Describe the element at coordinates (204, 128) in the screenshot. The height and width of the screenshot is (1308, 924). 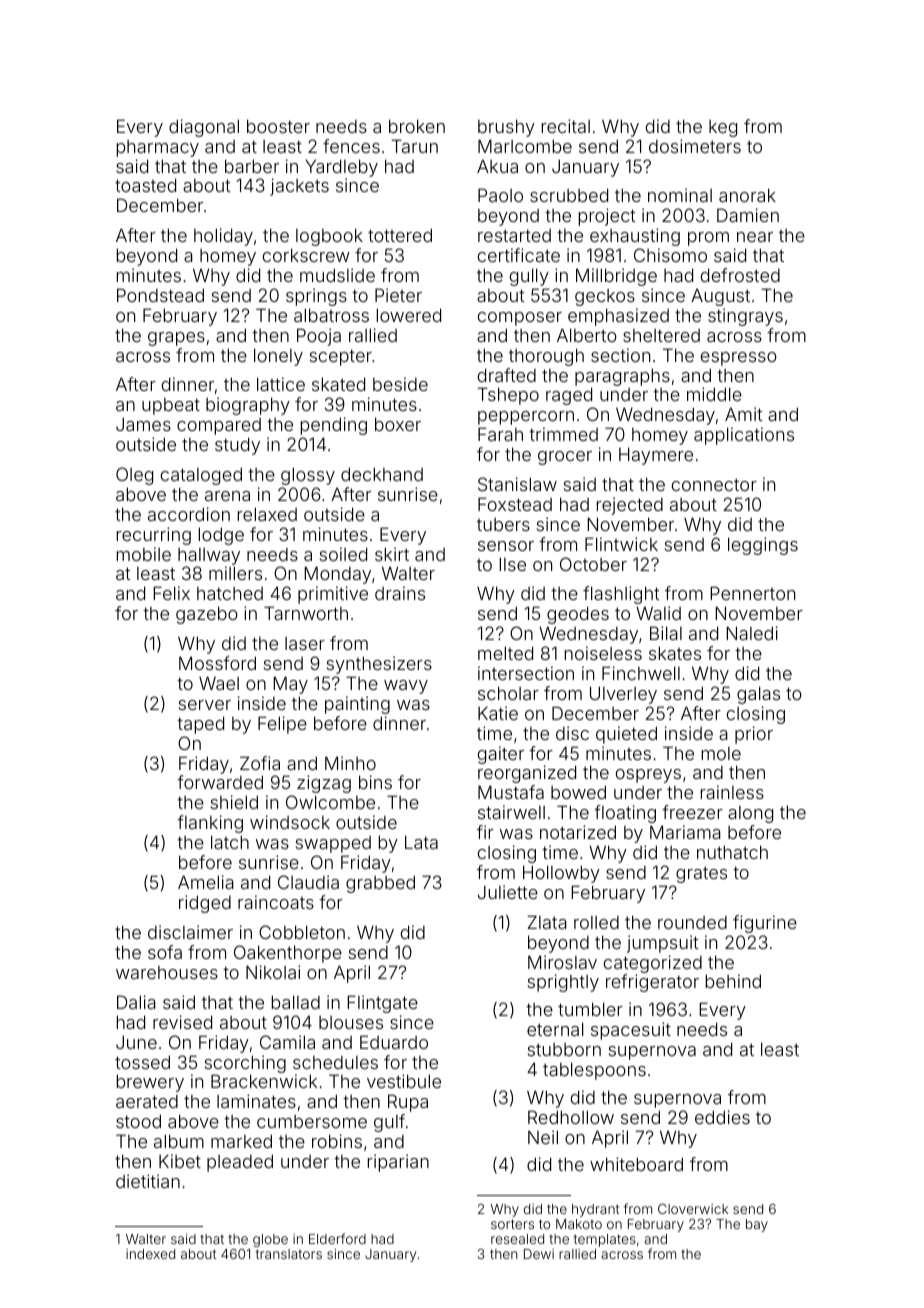
I see `diagonal` at that location.
